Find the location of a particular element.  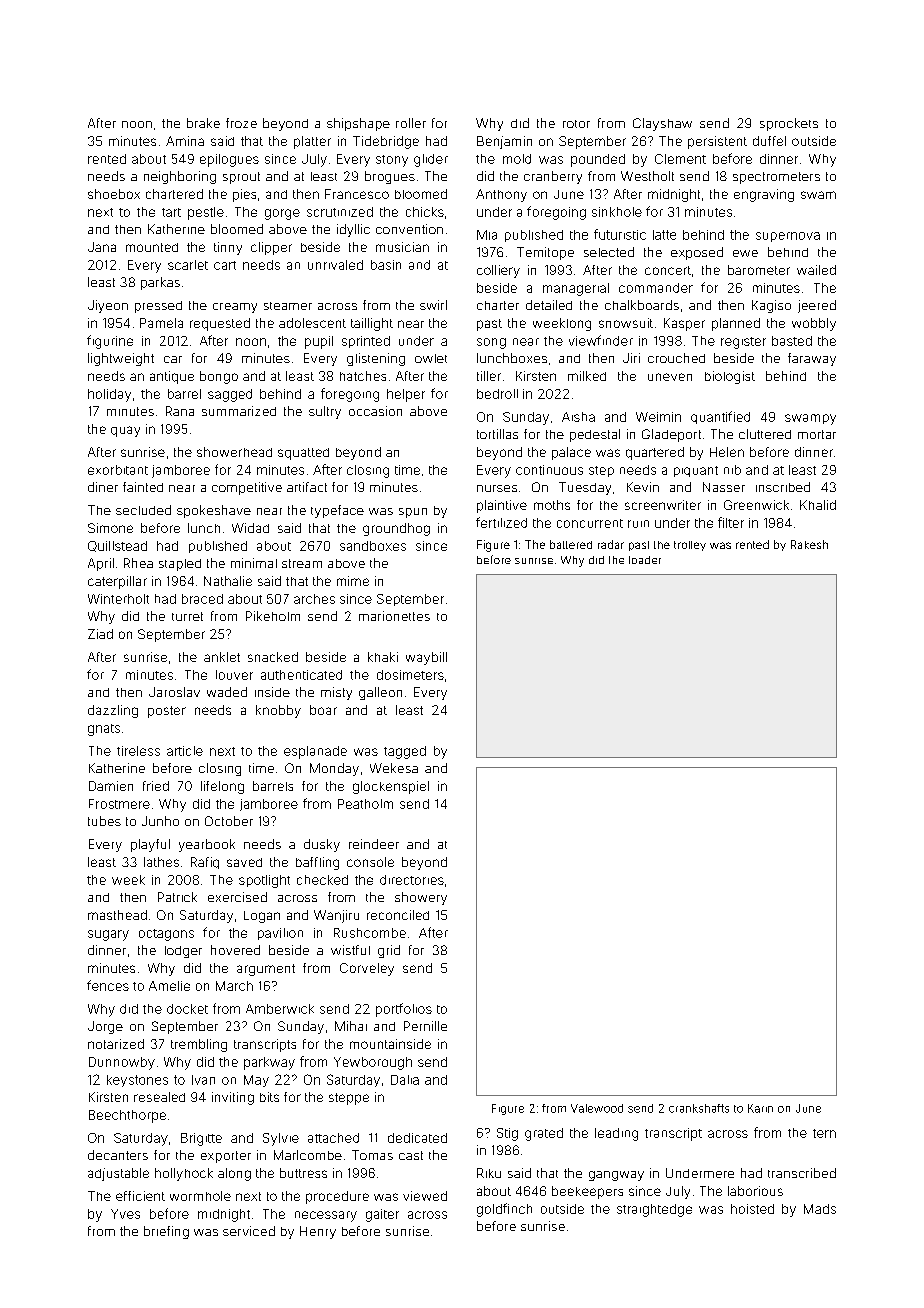

tagged is located at coordinates (405, 752).
